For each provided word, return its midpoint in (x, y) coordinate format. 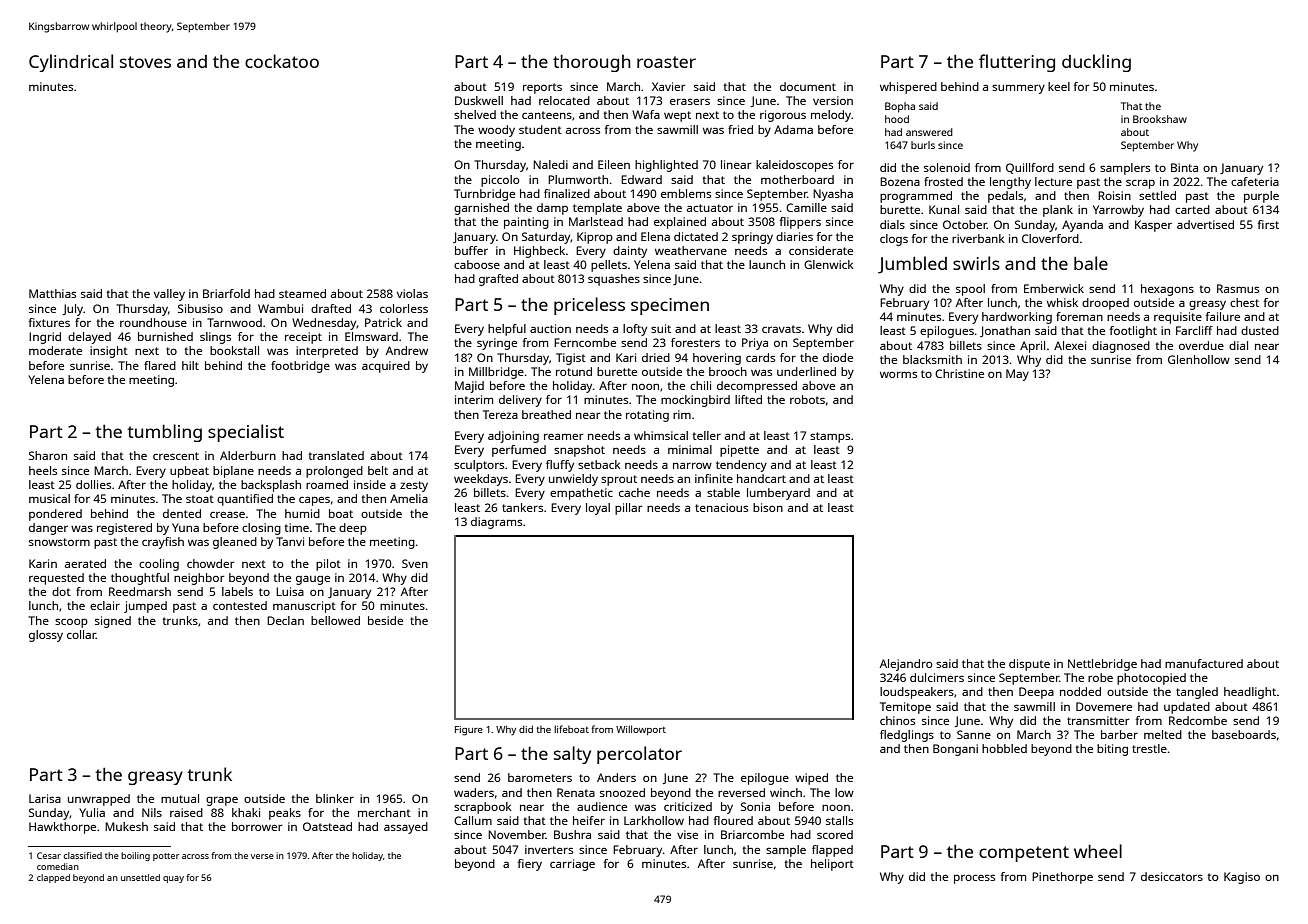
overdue (1201, 345)
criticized (688, 806)
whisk (1062, 302)
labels (237, 591)
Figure (469, 731)
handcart (761, 478)
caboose (477, 264)
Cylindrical (71, 63)
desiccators (1172, 876)
